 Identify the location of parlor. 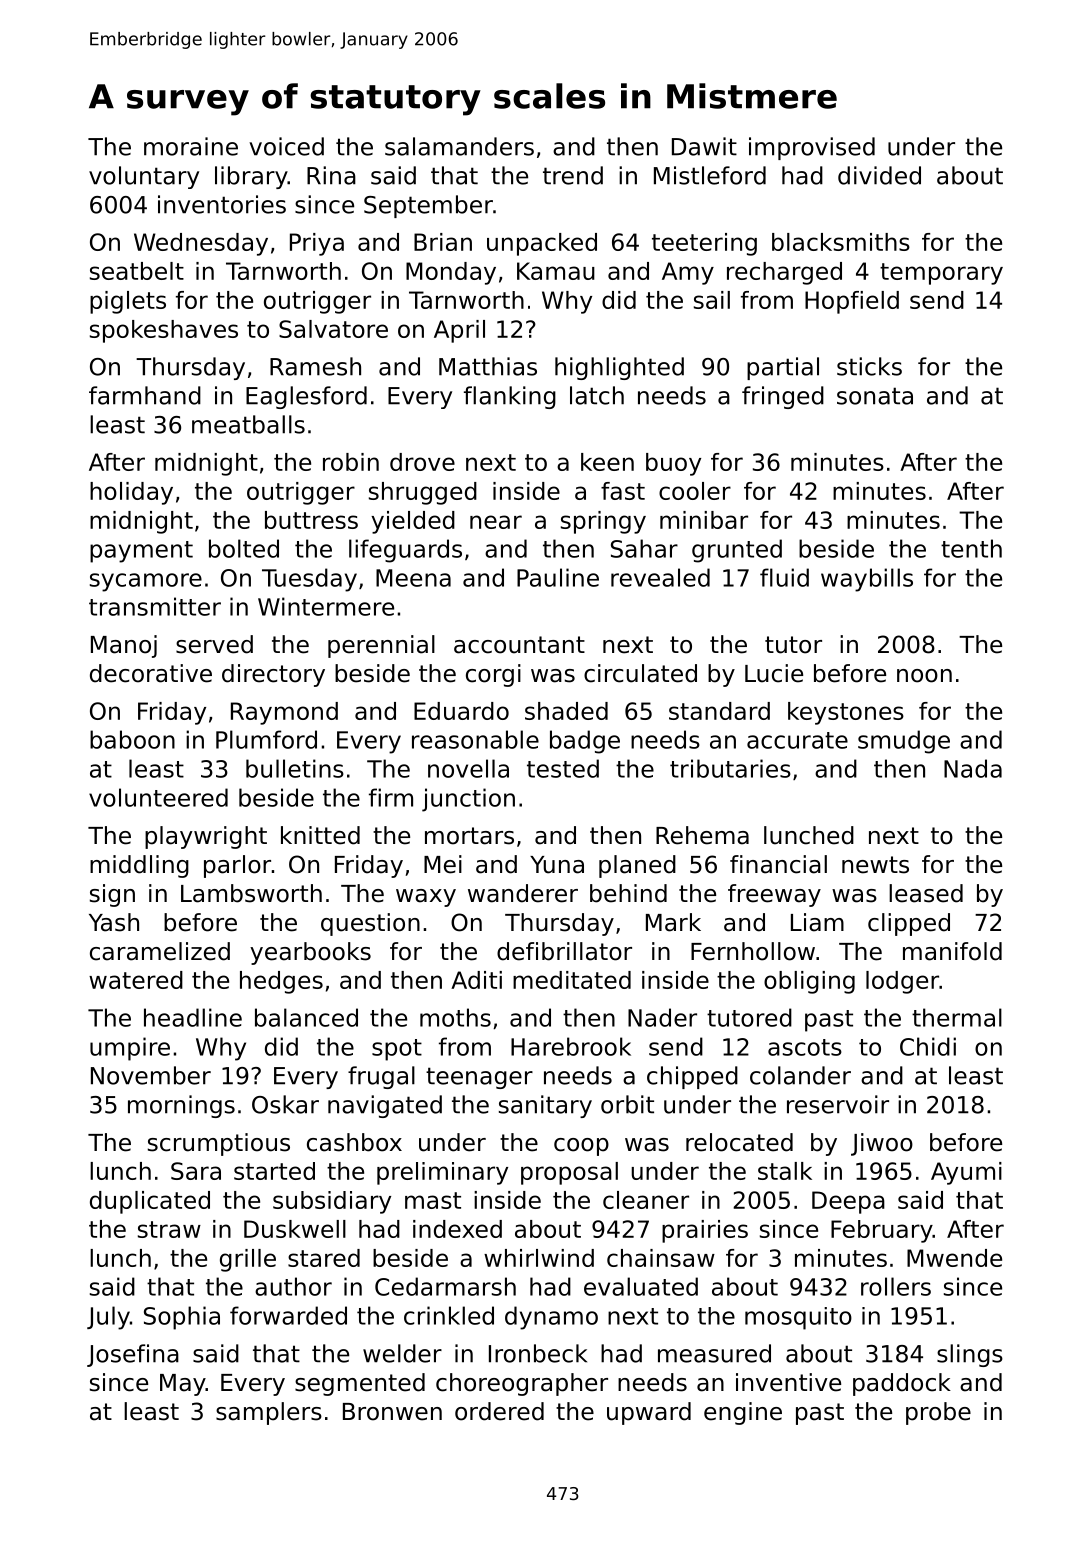
(237, 866).
